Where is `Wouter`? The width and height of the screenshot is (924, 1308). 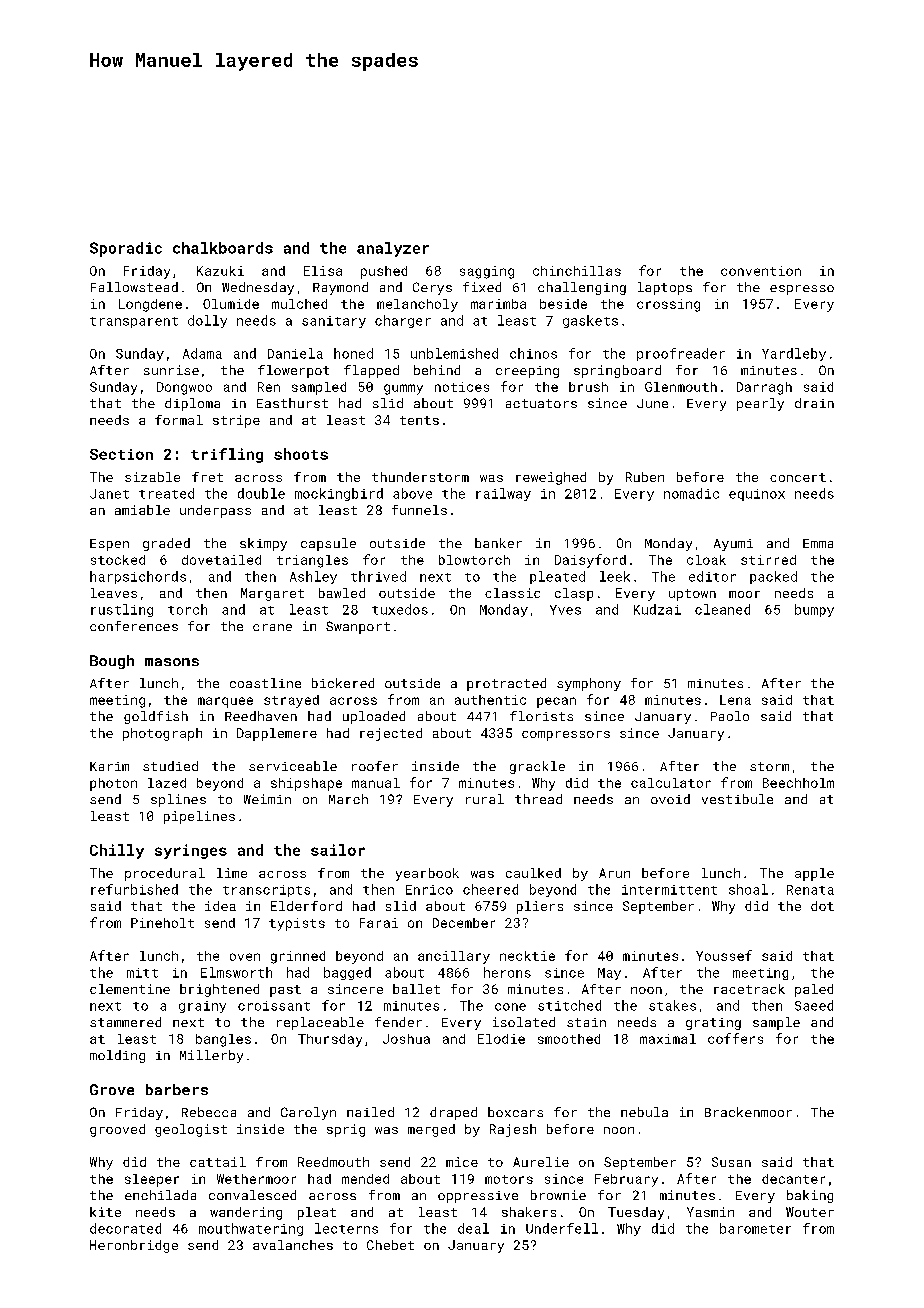
Wouter is located at coordinates (810, 1212).
